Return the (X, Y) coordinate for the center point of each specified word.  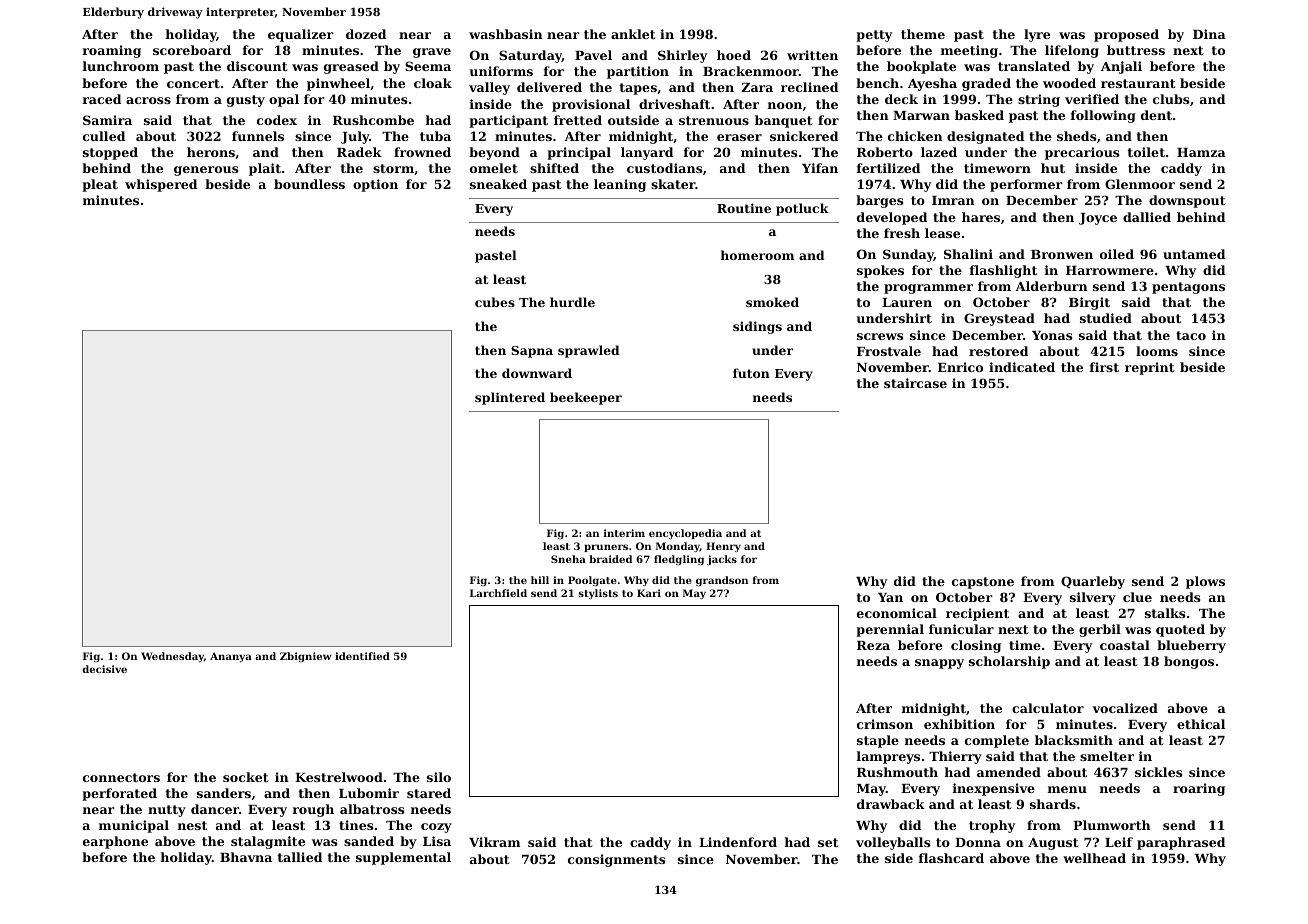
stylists (598, 594)
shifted (554, 168)
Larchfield (498, 593)
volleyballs (893, 843)
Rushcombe (373, 120)
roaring (1199, 789)
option (375, 185)
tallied (300, 857)
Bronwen (1062, 254)
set (828, 842)
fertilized (888, 168)
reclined (809, 87)
